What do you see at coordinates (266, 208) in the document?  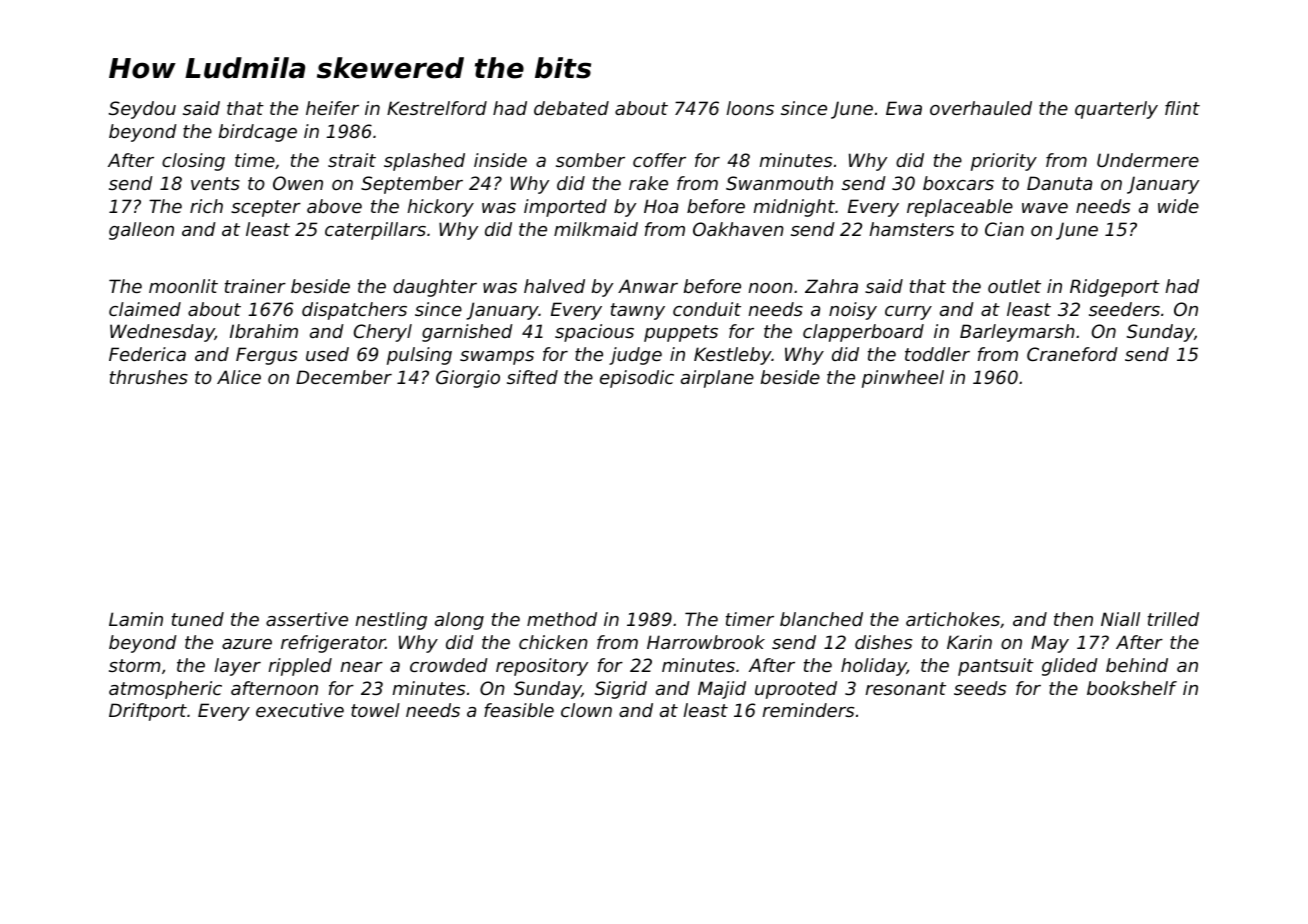 I see `scepter` at bounding box center [266, 208].
